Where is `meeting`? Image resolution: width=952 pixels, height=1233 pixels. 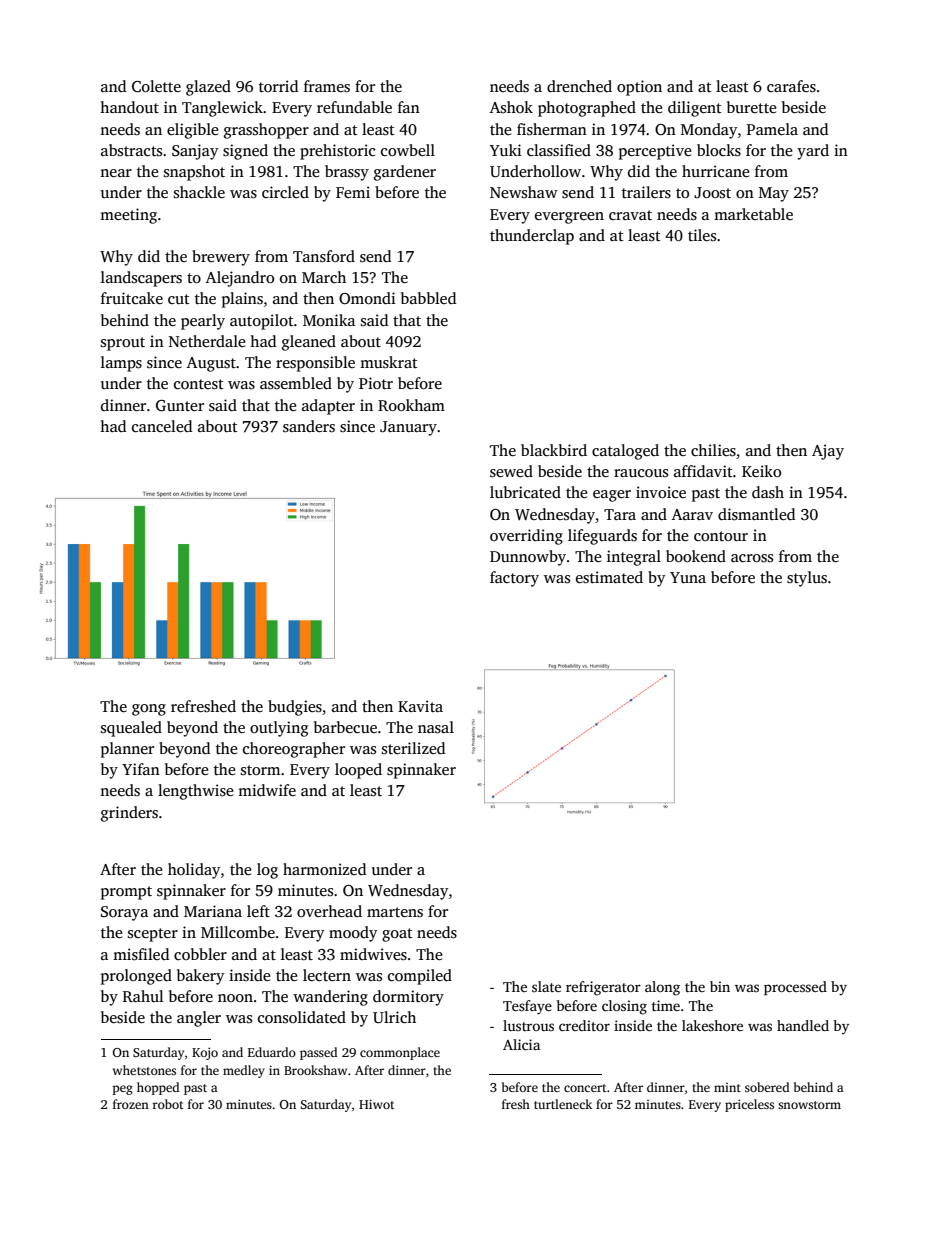
meeting is located at coordinates (128, 216).
